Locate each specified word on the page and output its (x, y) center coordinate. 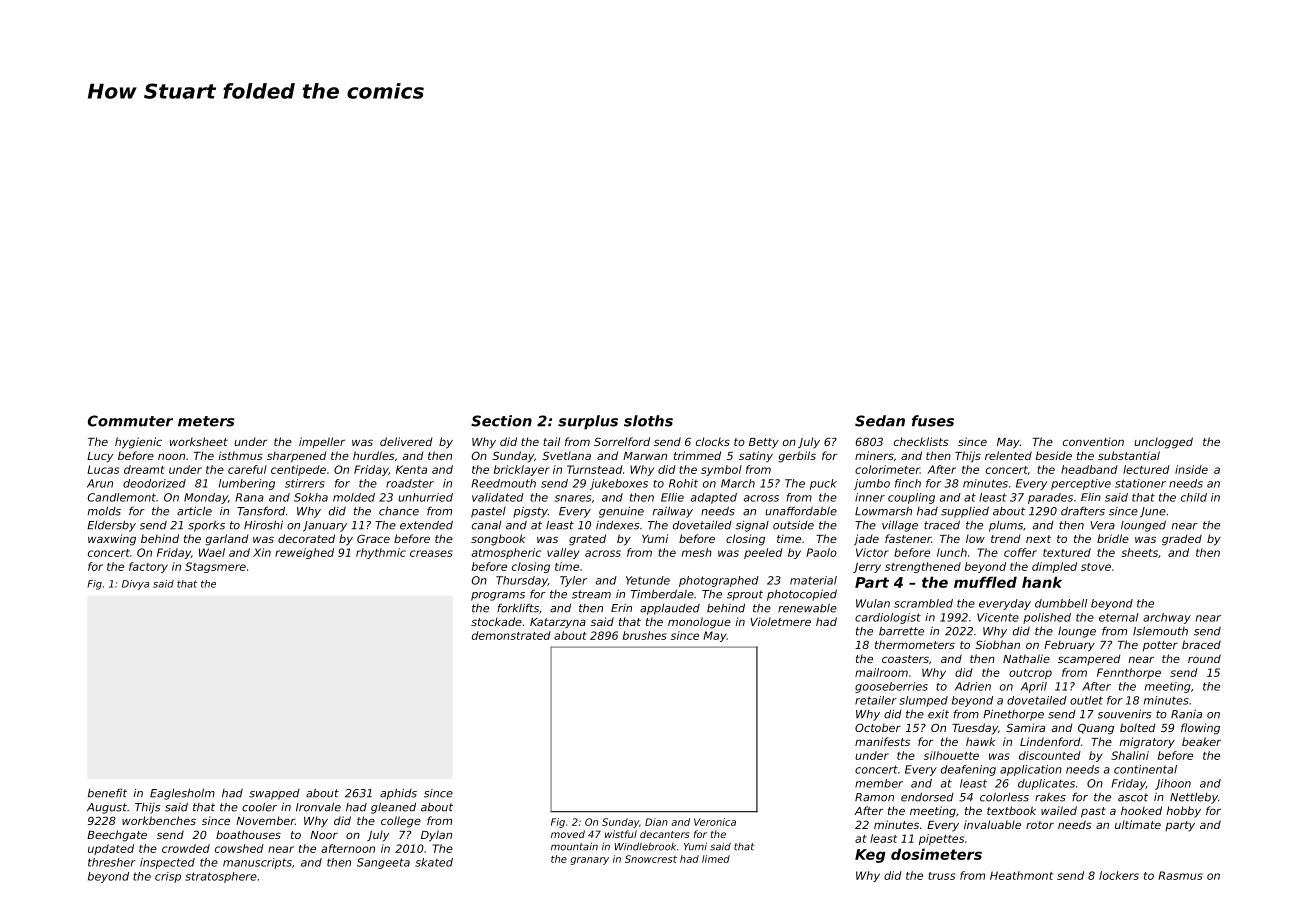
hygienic (138, 443)
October (878, 727)
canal (486, 525)
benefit (107, 793)
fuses (933, 421)
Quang (1096, 729)
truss (941, 876)
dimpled (1054, 567)
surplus (588, 422)
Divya (135, 585)
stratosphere (221, 877)
